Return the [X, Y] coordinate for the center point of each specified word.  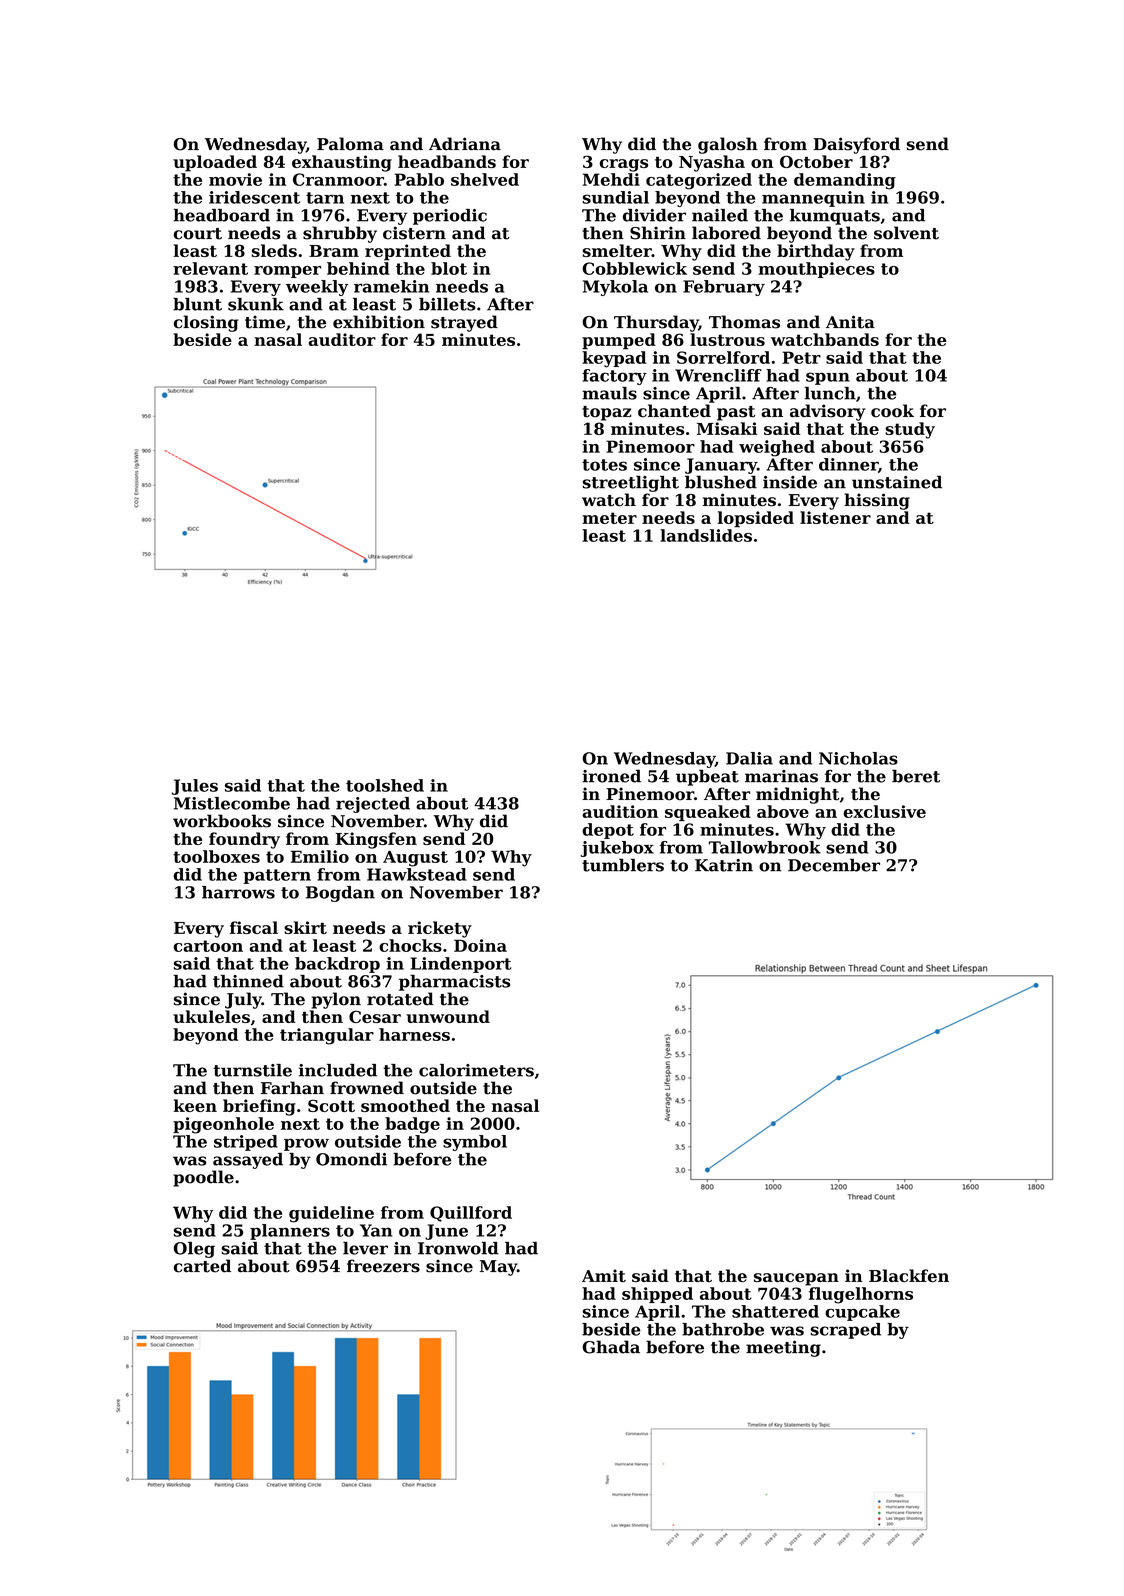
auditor [342, 339]
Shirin [658, 233]
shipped [657, 1295]
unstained [897, 482]
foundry [244, 840]
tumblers [623, 865]
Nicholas [858, 758]
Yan [376, 1230]
